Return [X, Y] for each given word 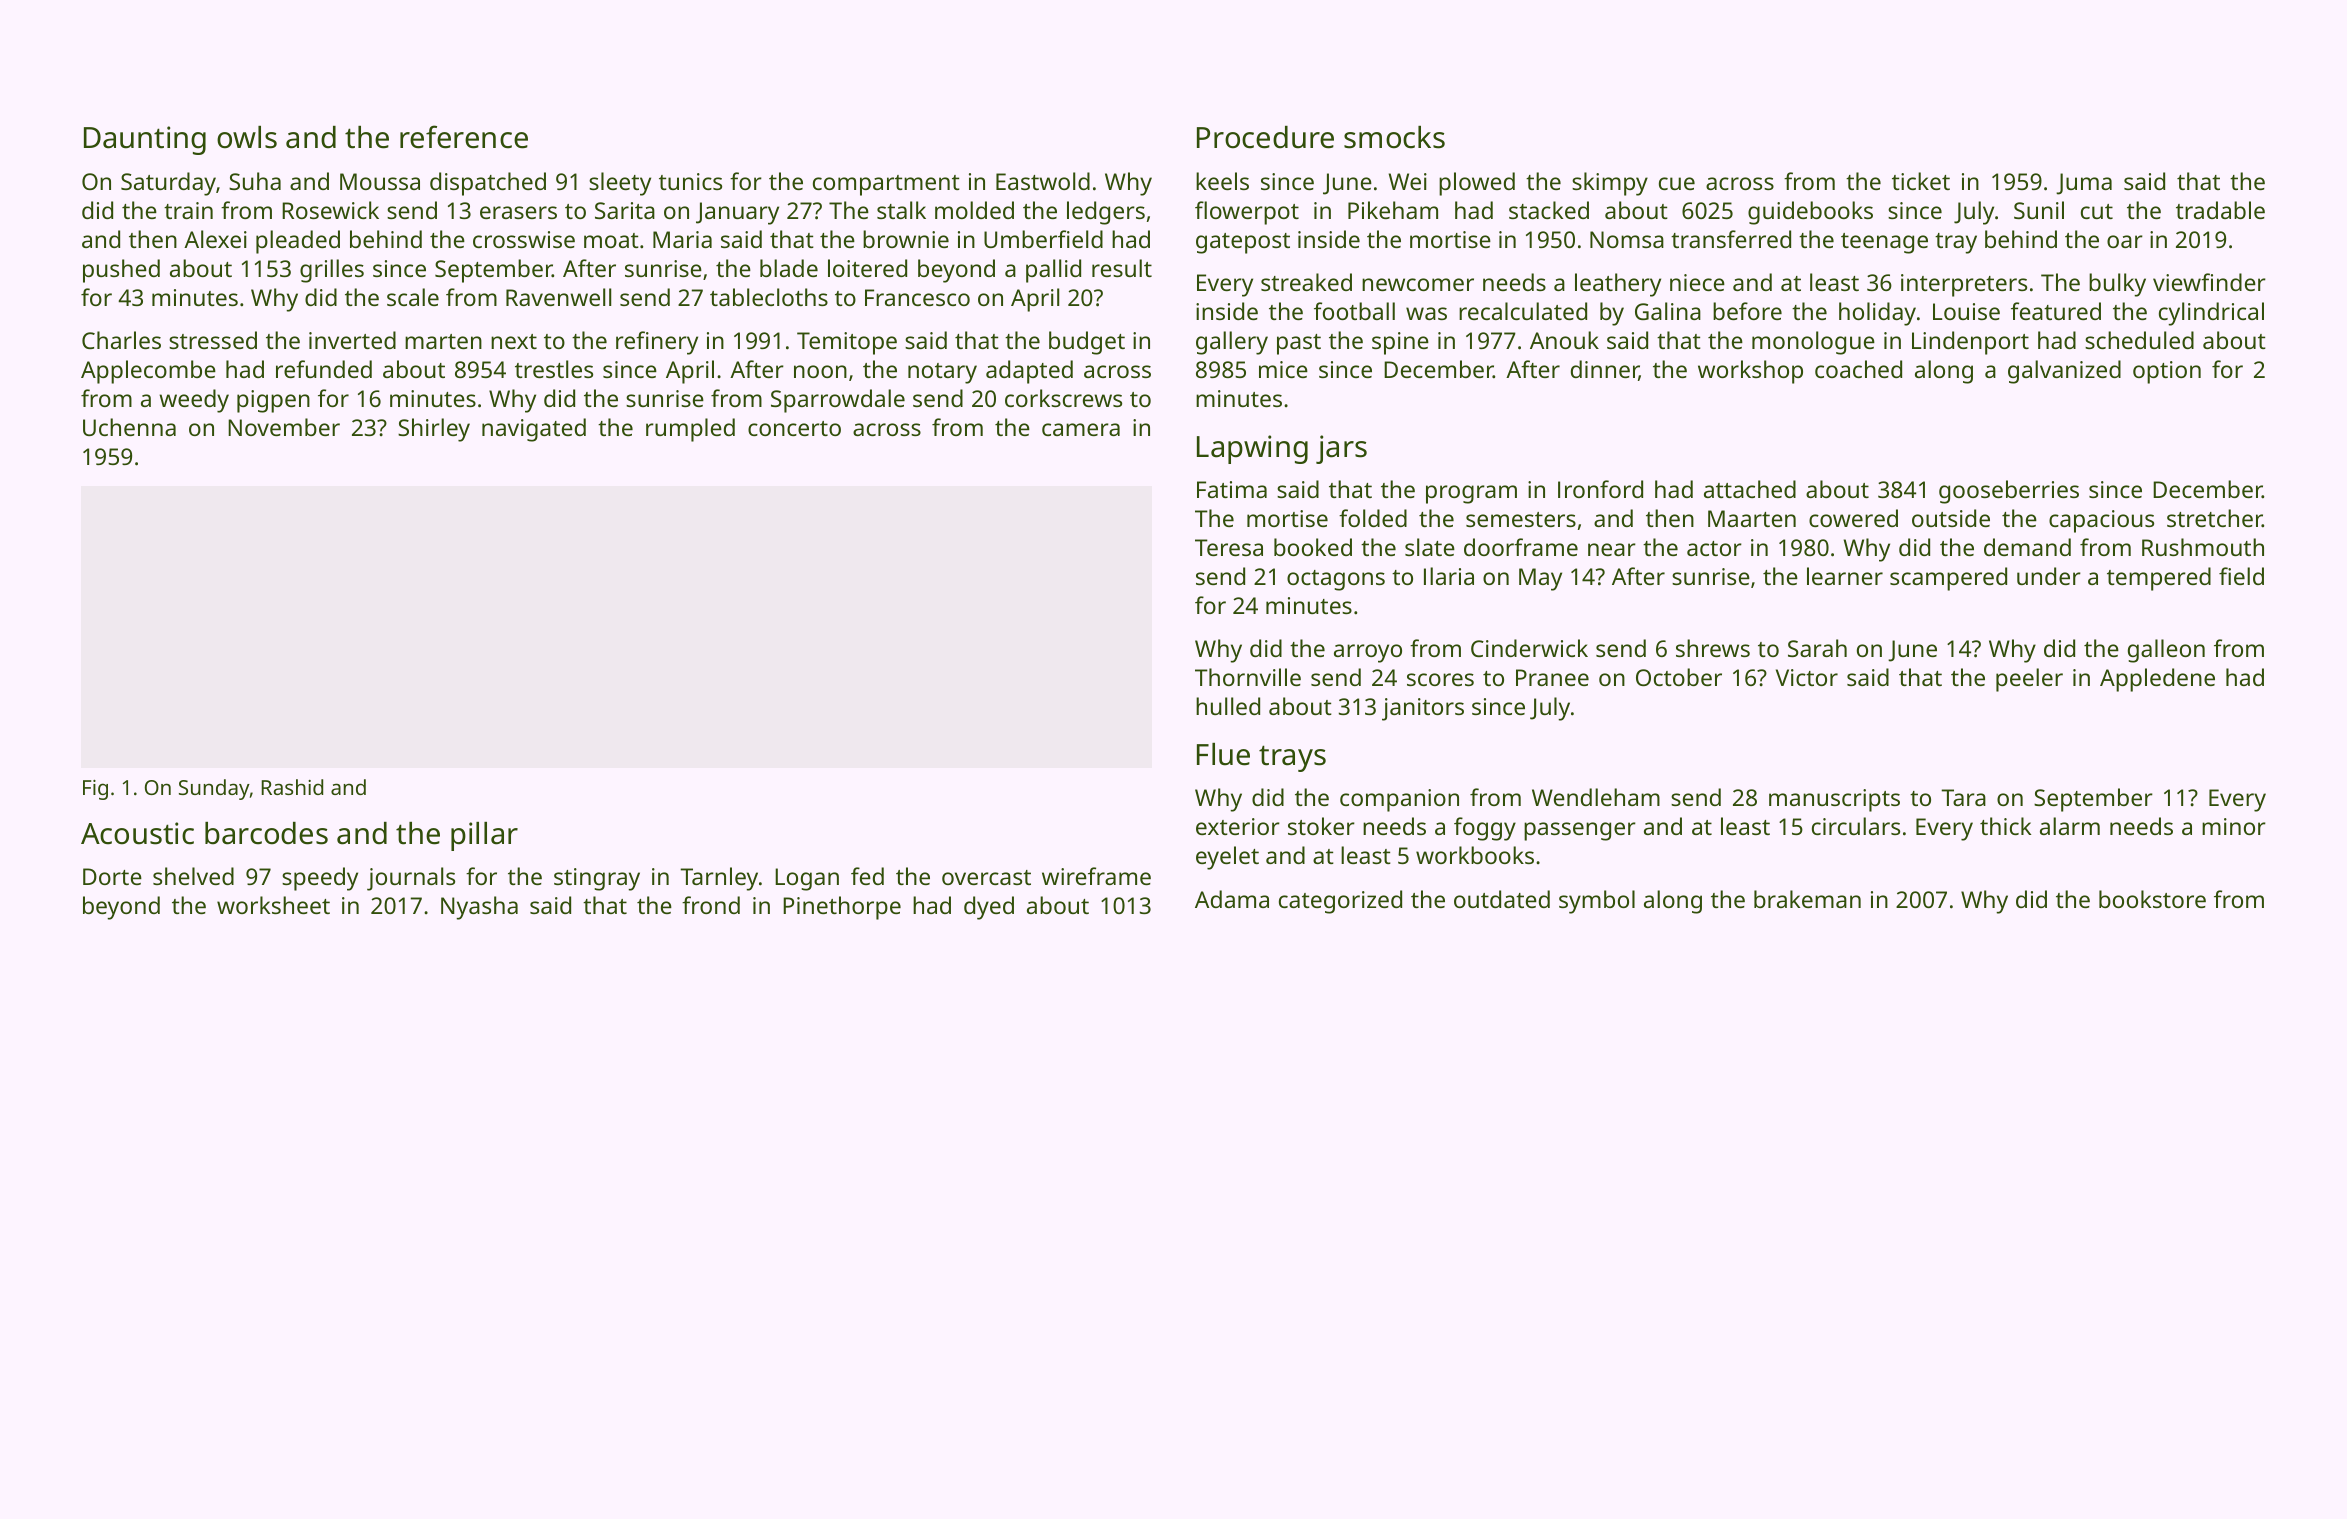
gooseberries [2009, 492]
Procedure [1265, 137]
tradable [2220, 210]
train [188, 210]
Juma [2084, 184]
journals [411, 879]
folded [1373, 518]
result [1122, 268]
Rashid [292, 787]
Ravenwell [558, 297]
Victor [1807, 677]
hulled [1228, 706]
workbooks [1475, 855]
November [284, 427]
